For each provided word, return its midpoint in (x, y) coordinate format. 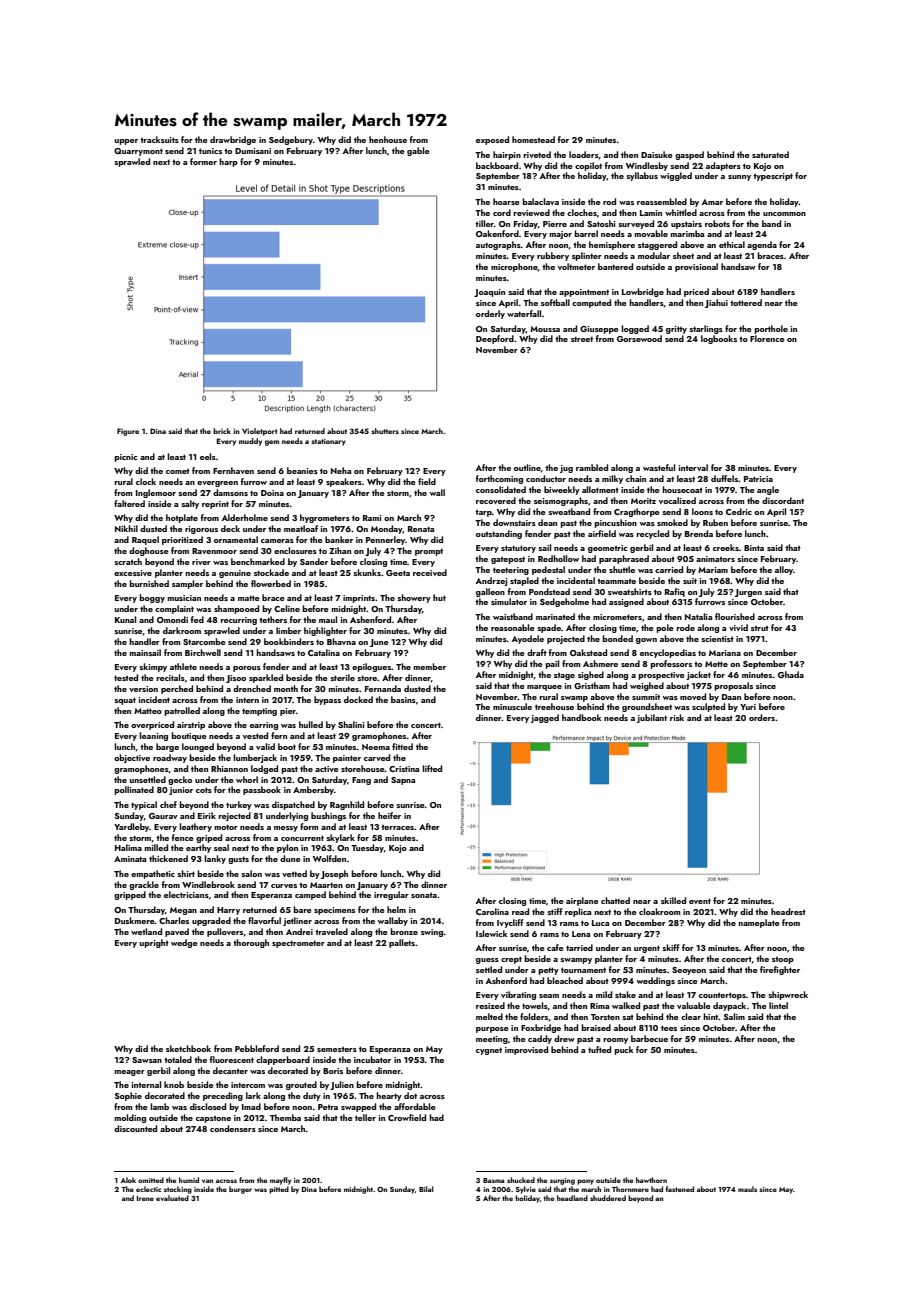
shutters (385, 431)
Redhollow (558, 558)
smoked (672, 522)
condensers (233, 1128)
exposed (492, 140)
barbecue (649, 1038)
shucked (521, 1180)
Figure (128, 432)
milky (612, 479)
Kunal (125, 619)
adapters (723, 166)
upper (126, 142)
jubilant (652, 718)
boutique (189, 736)
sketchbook (188, 1048)
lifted (432, 768)
